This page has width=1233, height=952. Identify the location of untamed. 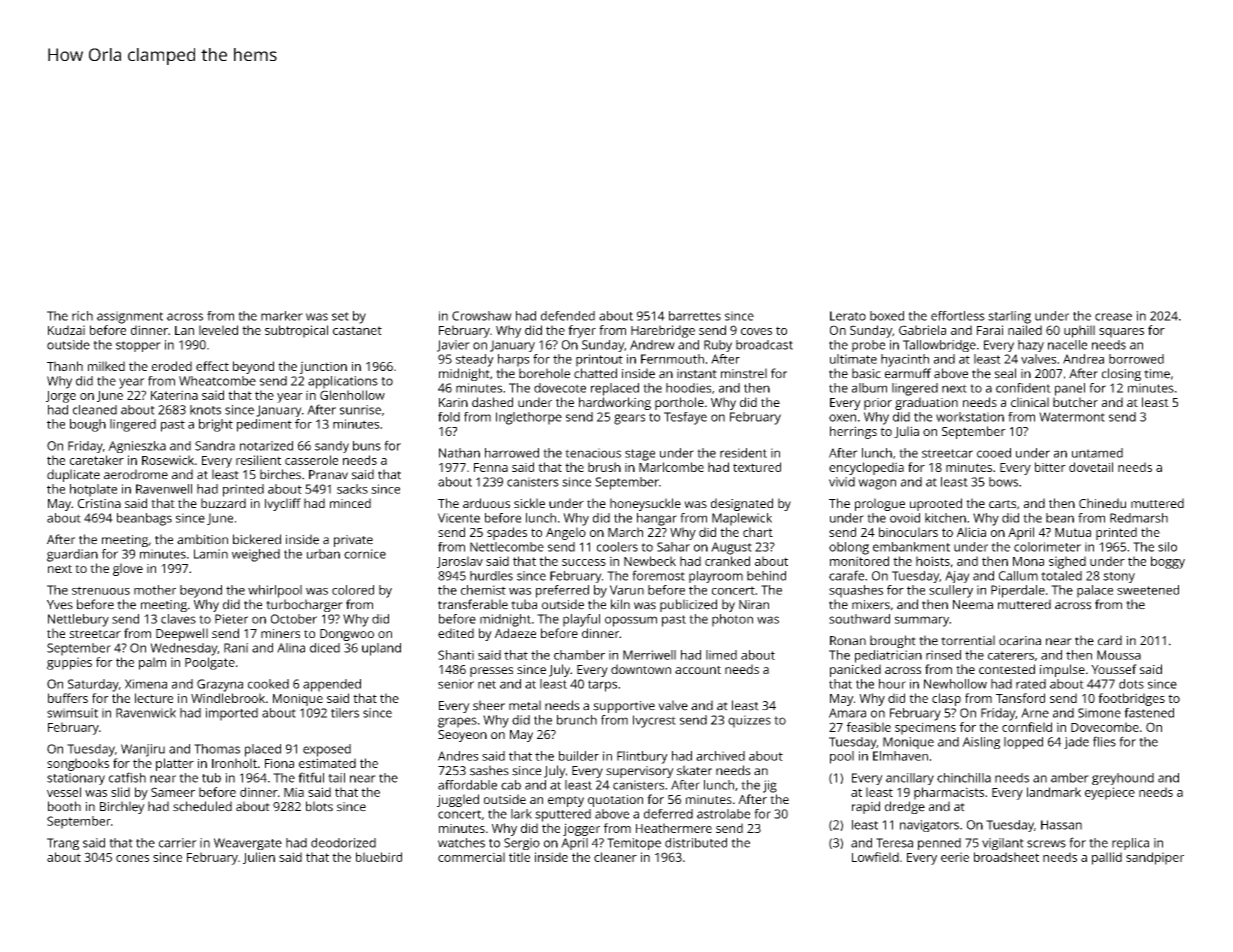
(1097, 453).
